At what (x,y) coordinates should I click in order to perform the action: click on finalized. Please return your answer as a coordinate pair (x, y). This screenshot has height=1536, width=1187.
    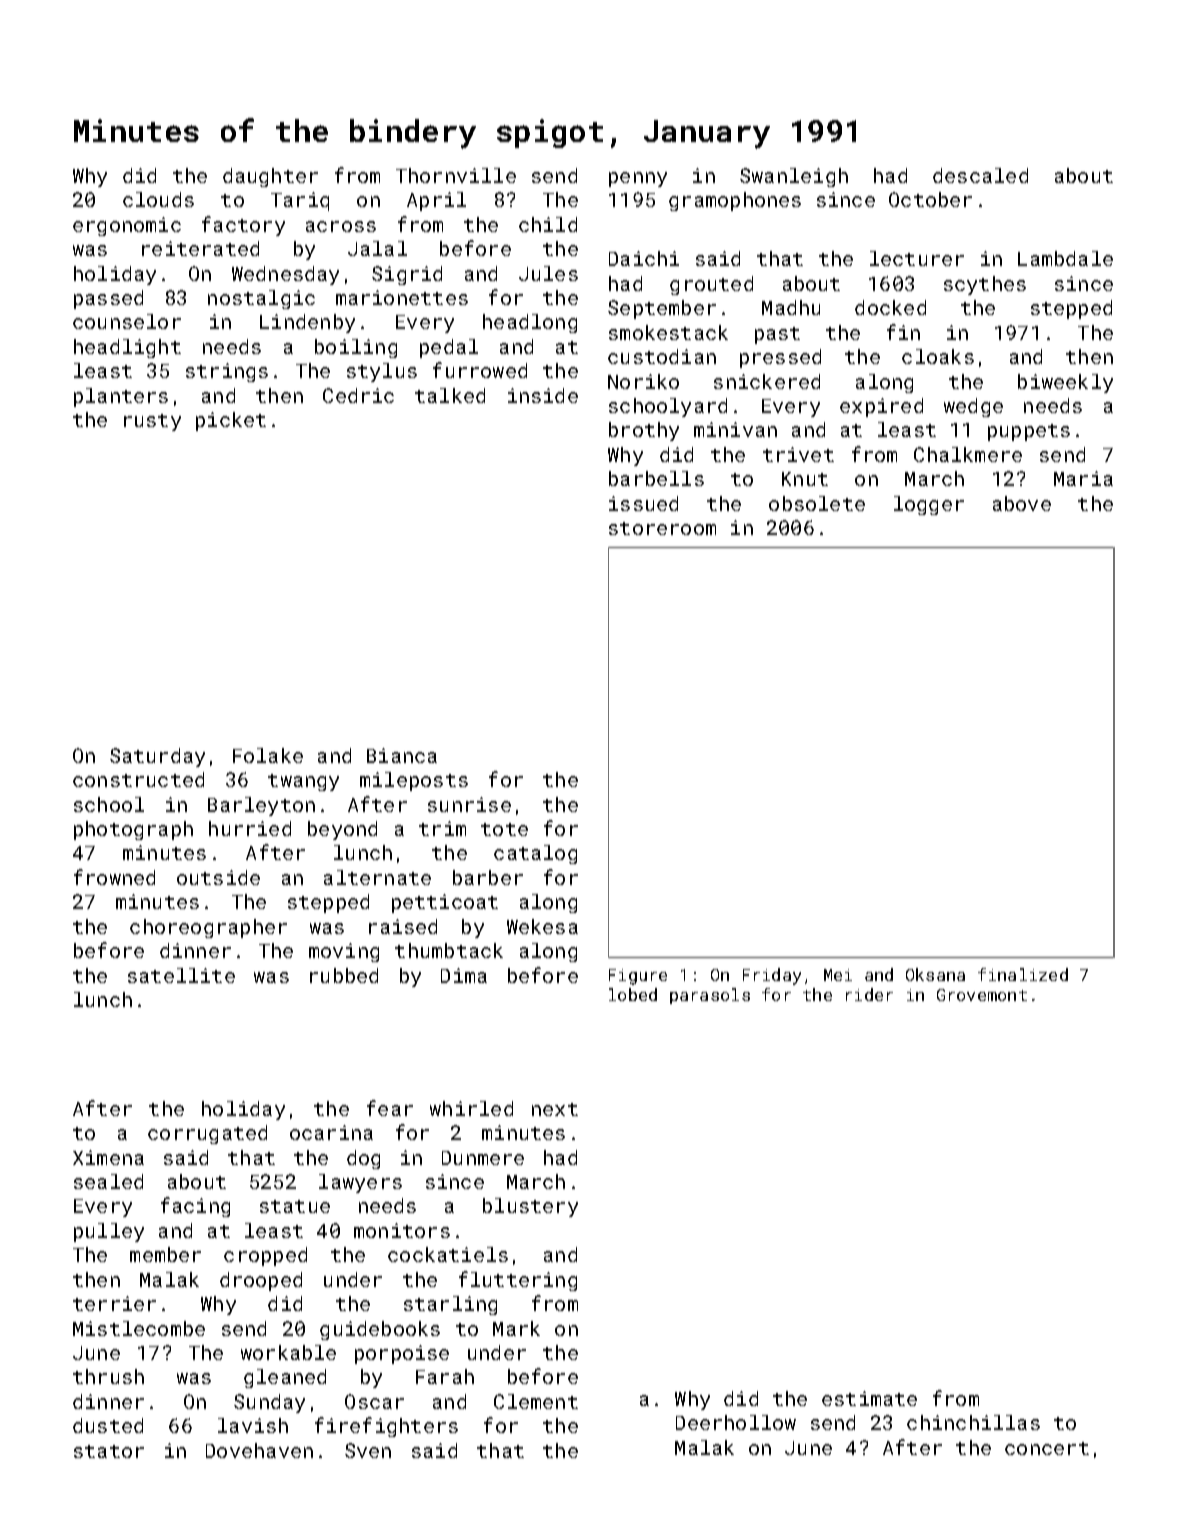
    Looking at the image, I should click on (1023, 974).
